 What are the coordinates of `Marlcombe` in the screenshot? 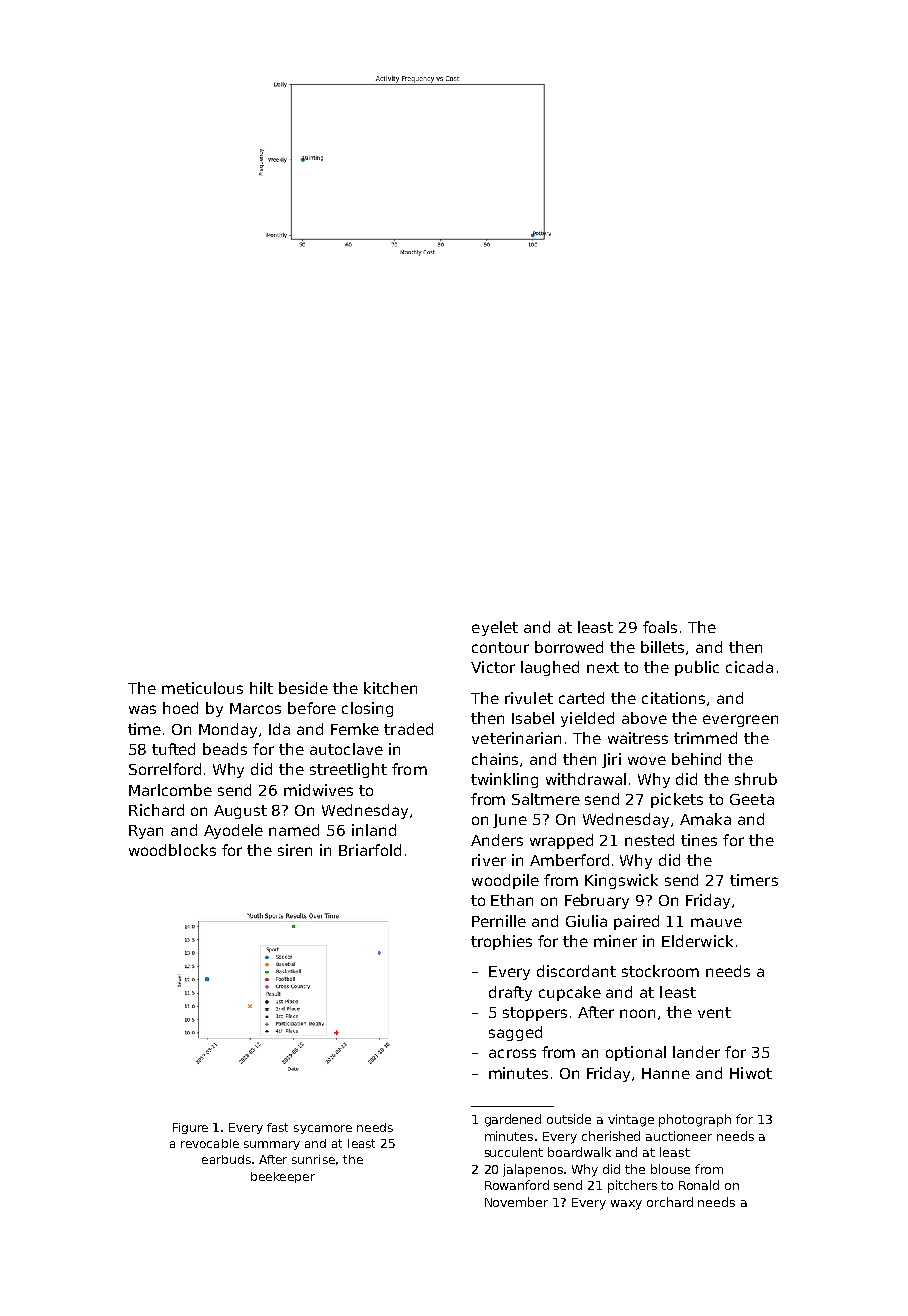 It's located at (170, 790).
